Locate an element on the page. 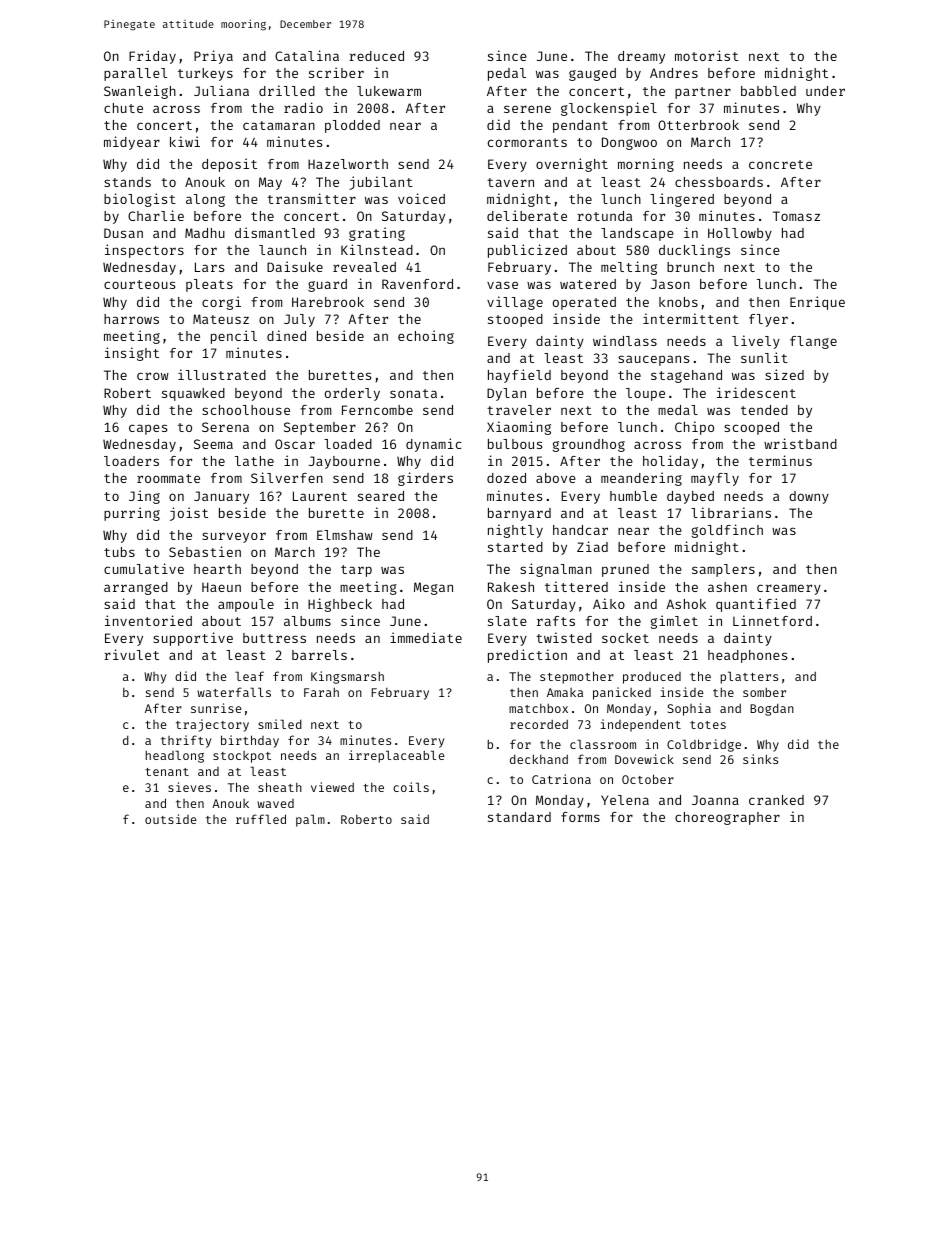  tarp is located at coordinates (356, 571).
